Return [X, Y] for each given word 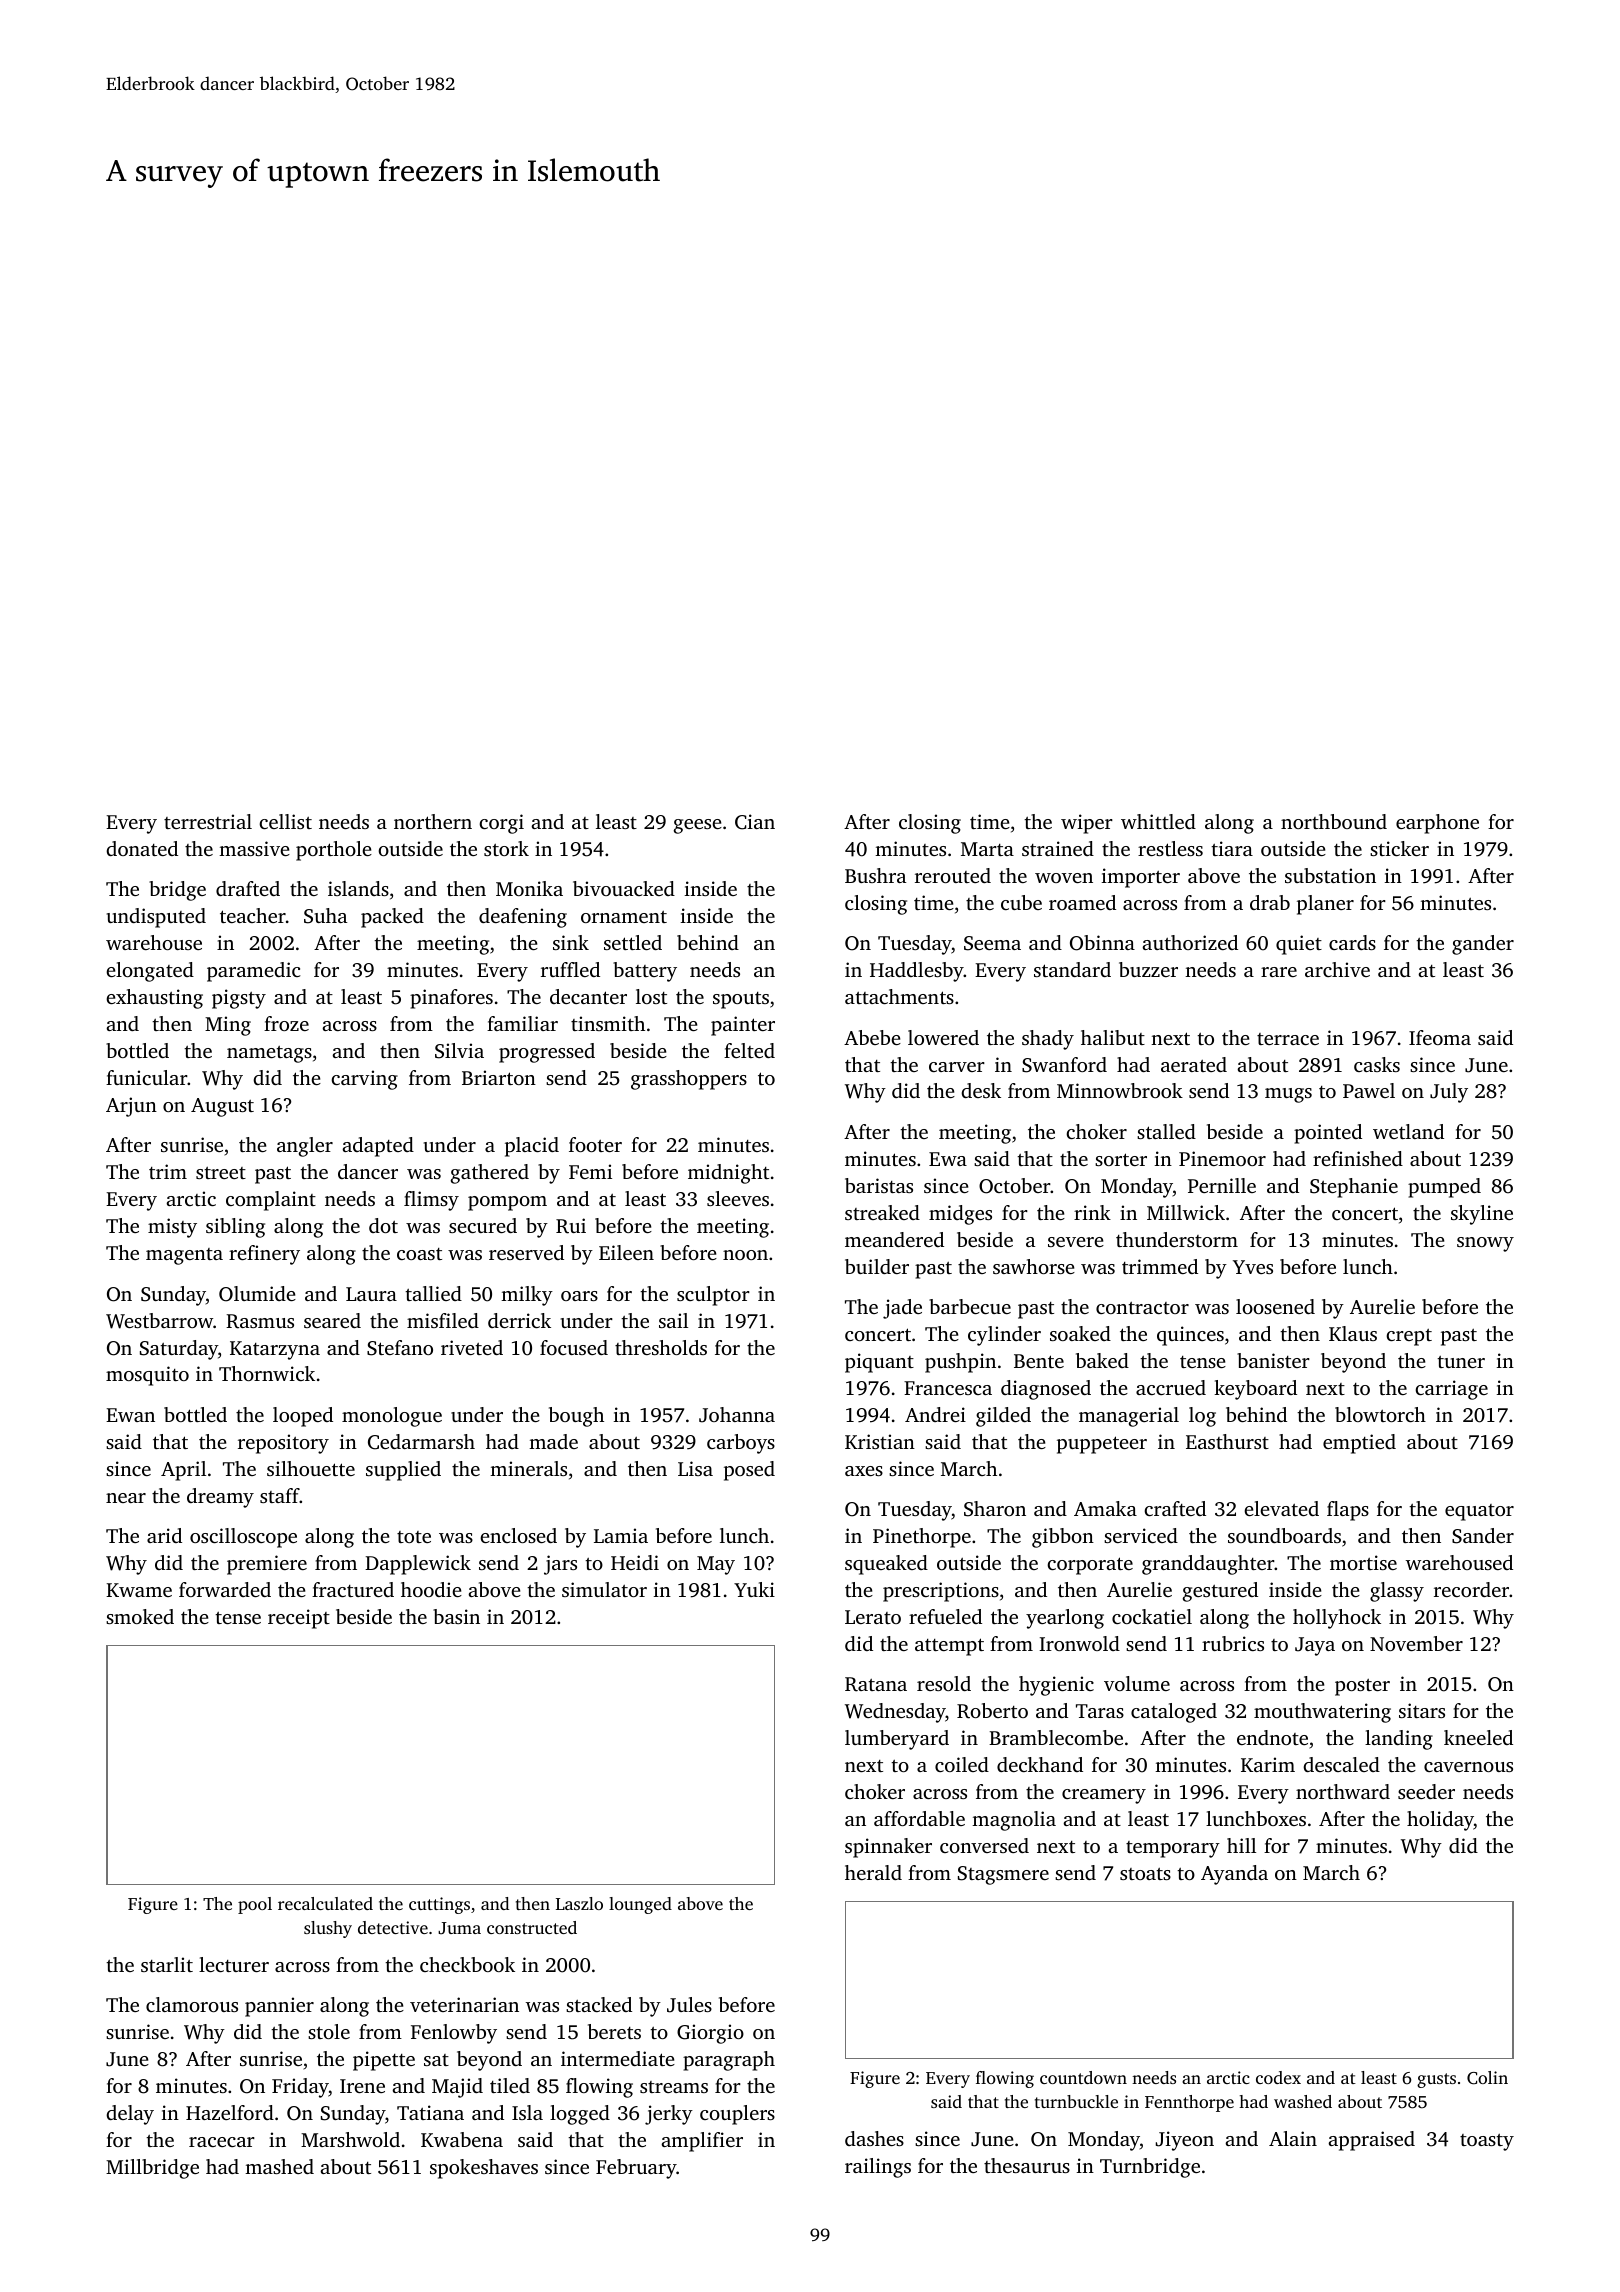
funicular [146, 1077]
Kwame [139, 1590]
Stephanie [1354, 1188]
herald [873, 1872]
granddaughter [1208, 1565]
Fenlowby [454, 2034]
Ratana [876, 1684]
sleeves [738, 1198]
